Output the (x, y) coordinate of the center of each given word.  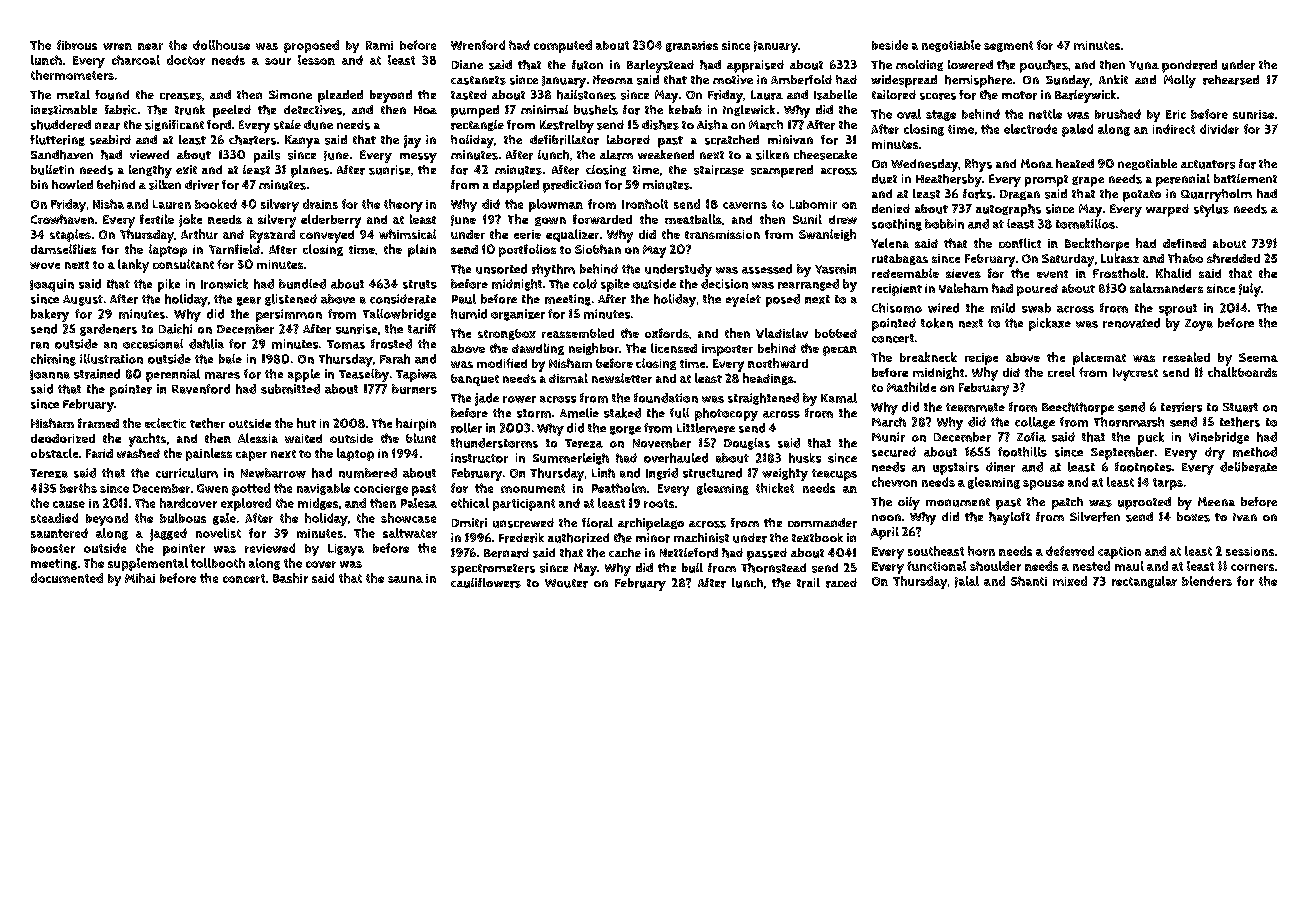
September (1122, 453)
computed (563, 46)
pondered (1189, 66)
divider (1219, 129)
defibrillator (564, 140)
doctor (186, 60)
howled (72, 184)
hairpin (416, 424)
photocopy (726, 414)
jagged (168, 534)
